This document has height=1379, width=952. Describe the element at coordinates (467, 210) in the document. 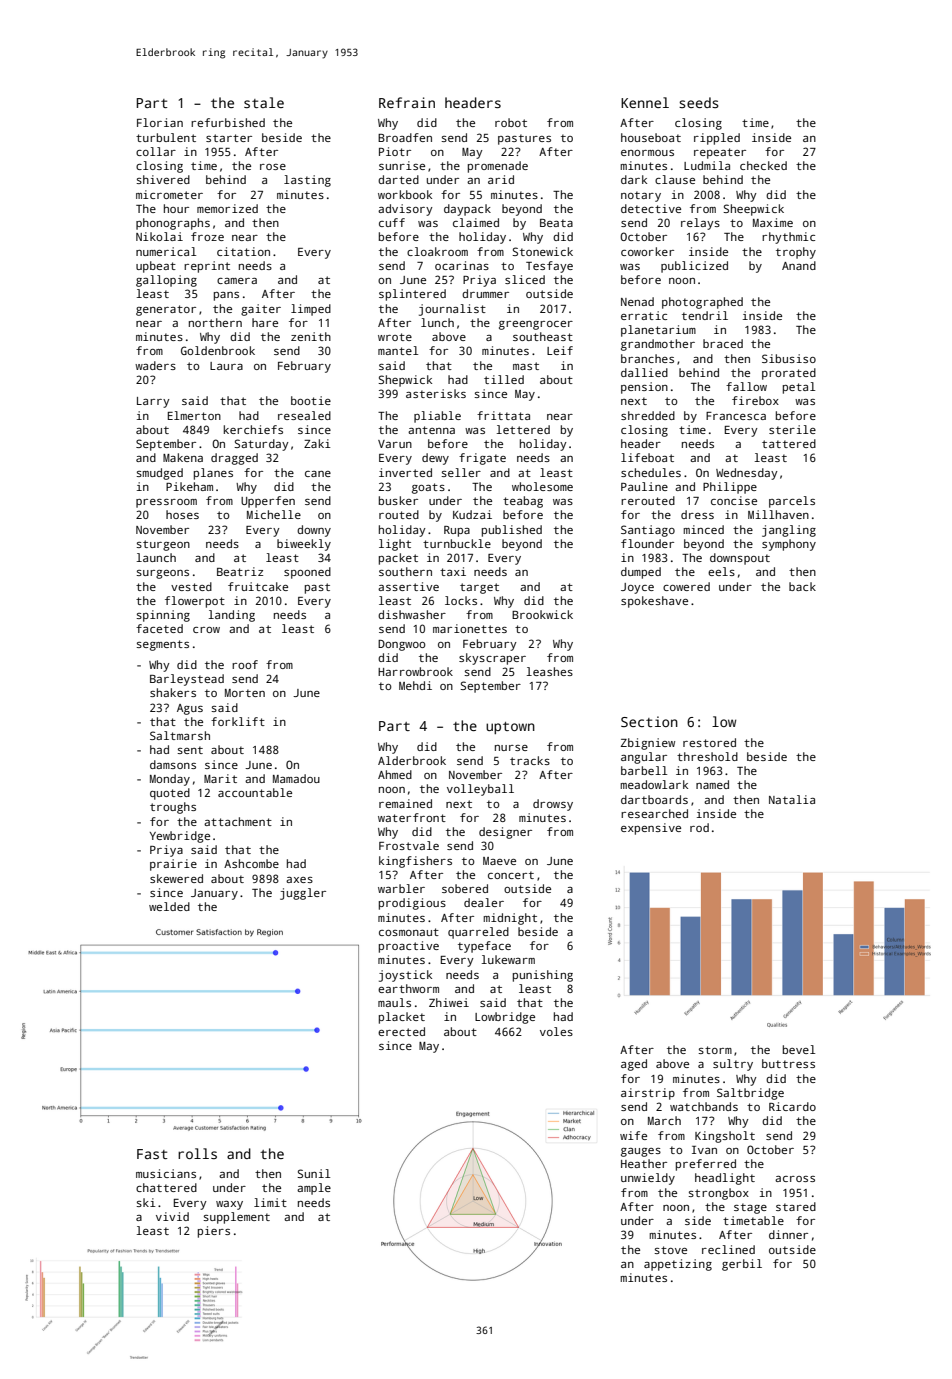

I see `daypack` at that location.
